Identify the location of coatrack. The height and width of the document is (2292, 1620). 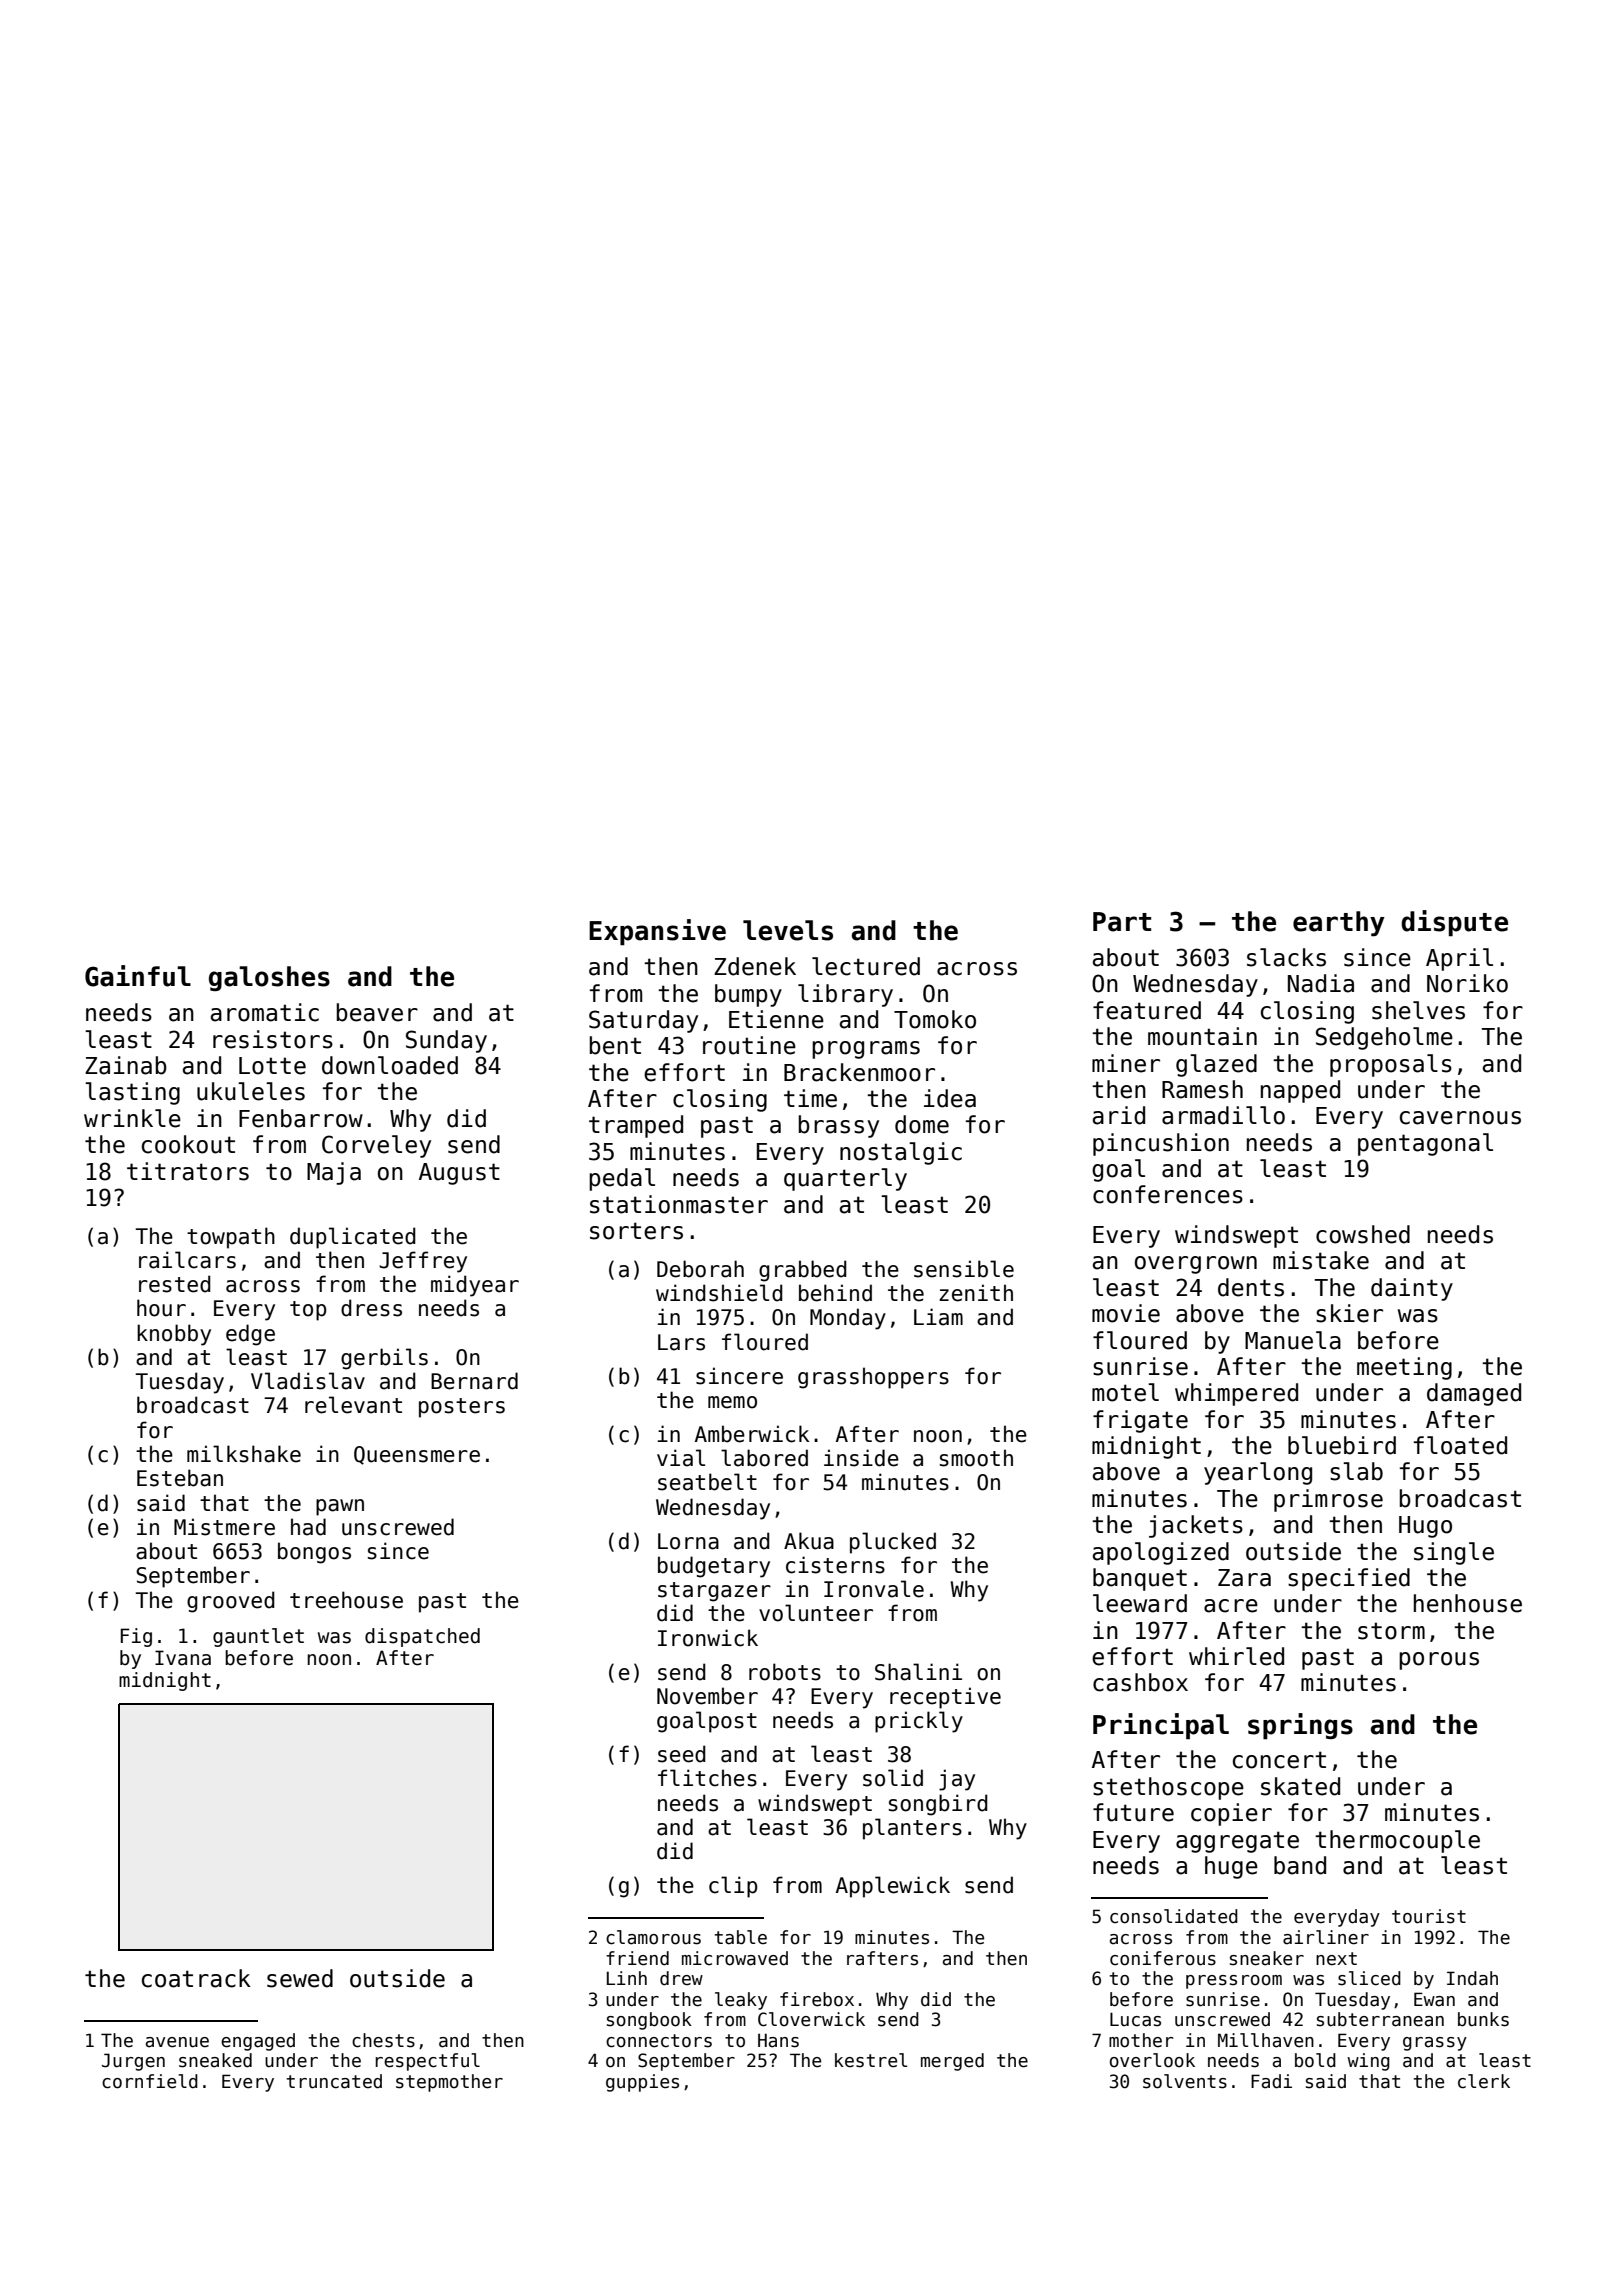
(196, 1978).
